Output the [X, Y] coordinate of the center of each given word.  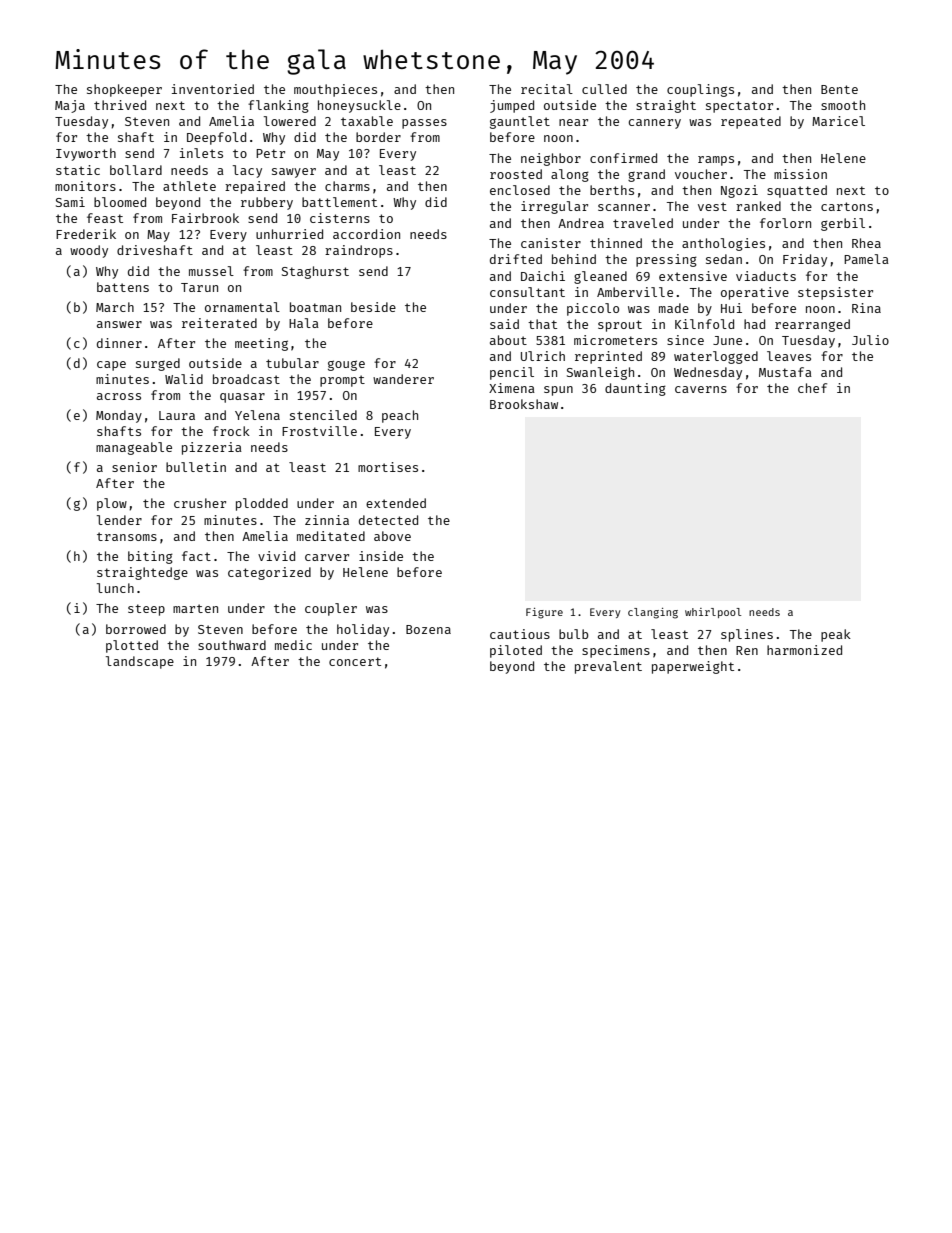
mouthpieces [335, 90]
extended [396, 503]
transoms [127, 536]
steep [146, 610]
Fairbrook [205, 218]
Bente [839, 89]
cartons [847, 206]
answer [119, 324]
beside [373, 307]
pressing [666, 260]
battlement [339, 202]
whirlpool [713, 613]
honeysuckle [359, 106]
